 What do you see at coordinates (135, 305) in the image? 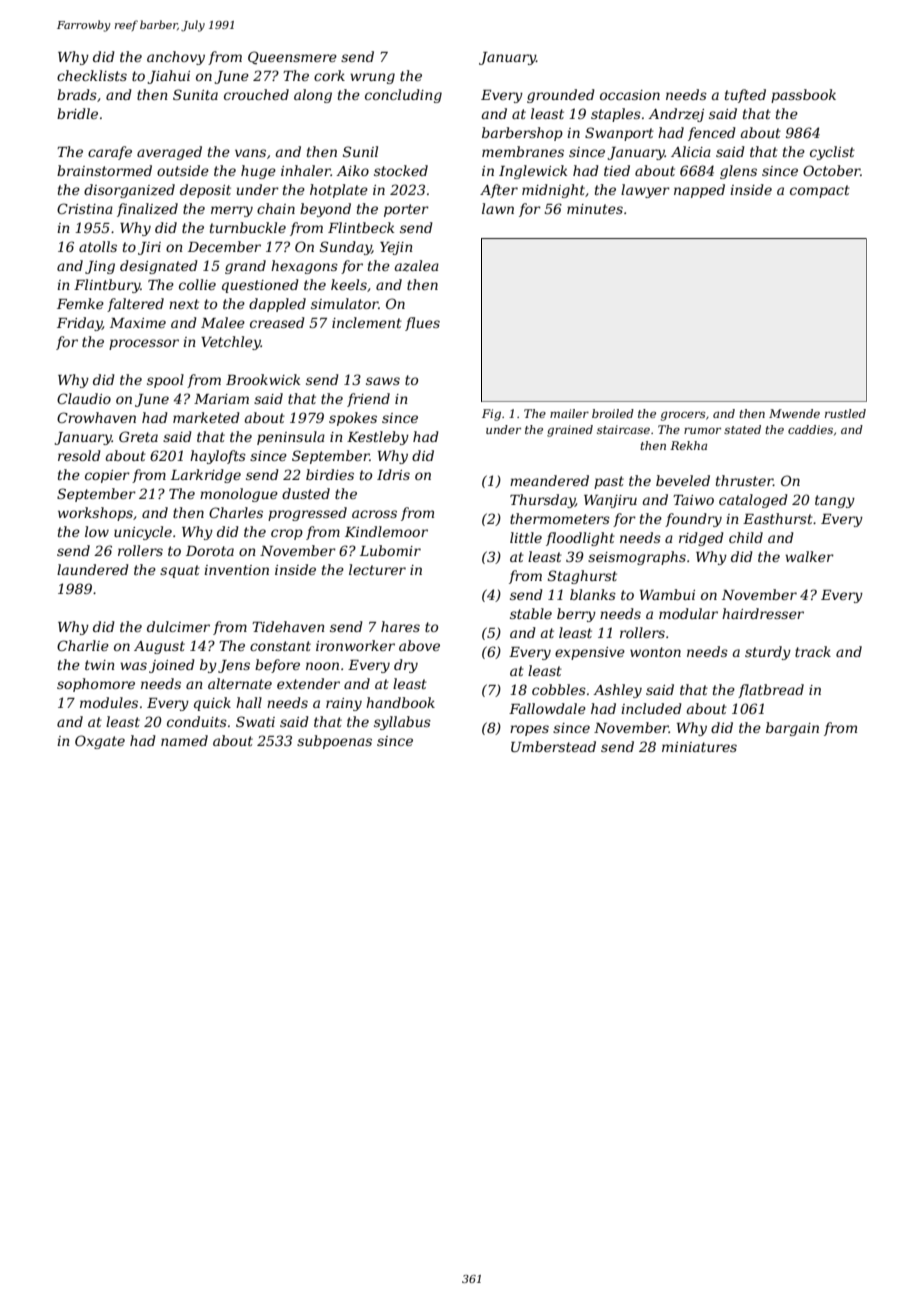
I see `faltered` at bounding box center [135, 305].
